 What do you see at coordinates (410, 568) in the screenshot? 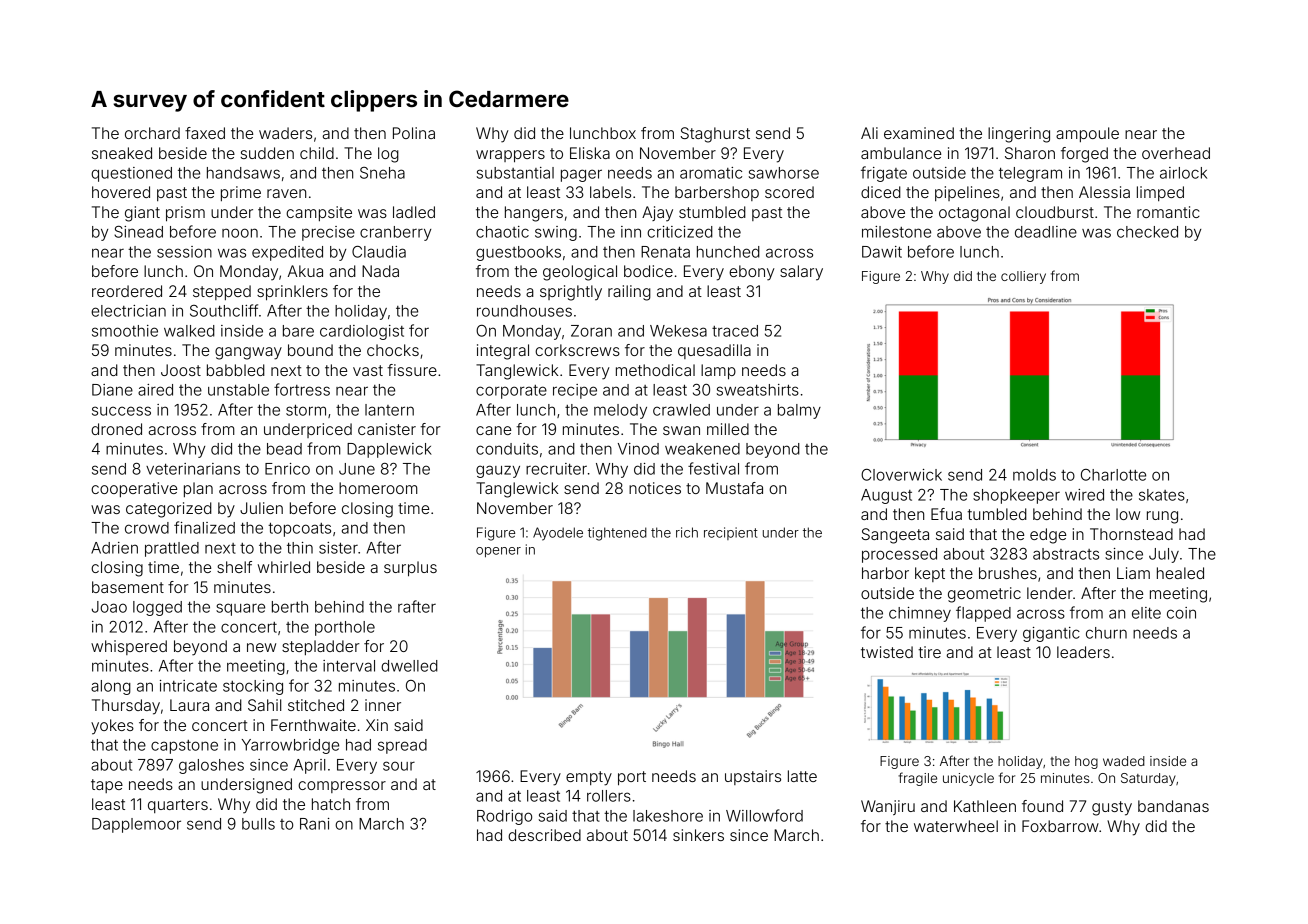
I see `surplus` at bounding box center [410, 568].
